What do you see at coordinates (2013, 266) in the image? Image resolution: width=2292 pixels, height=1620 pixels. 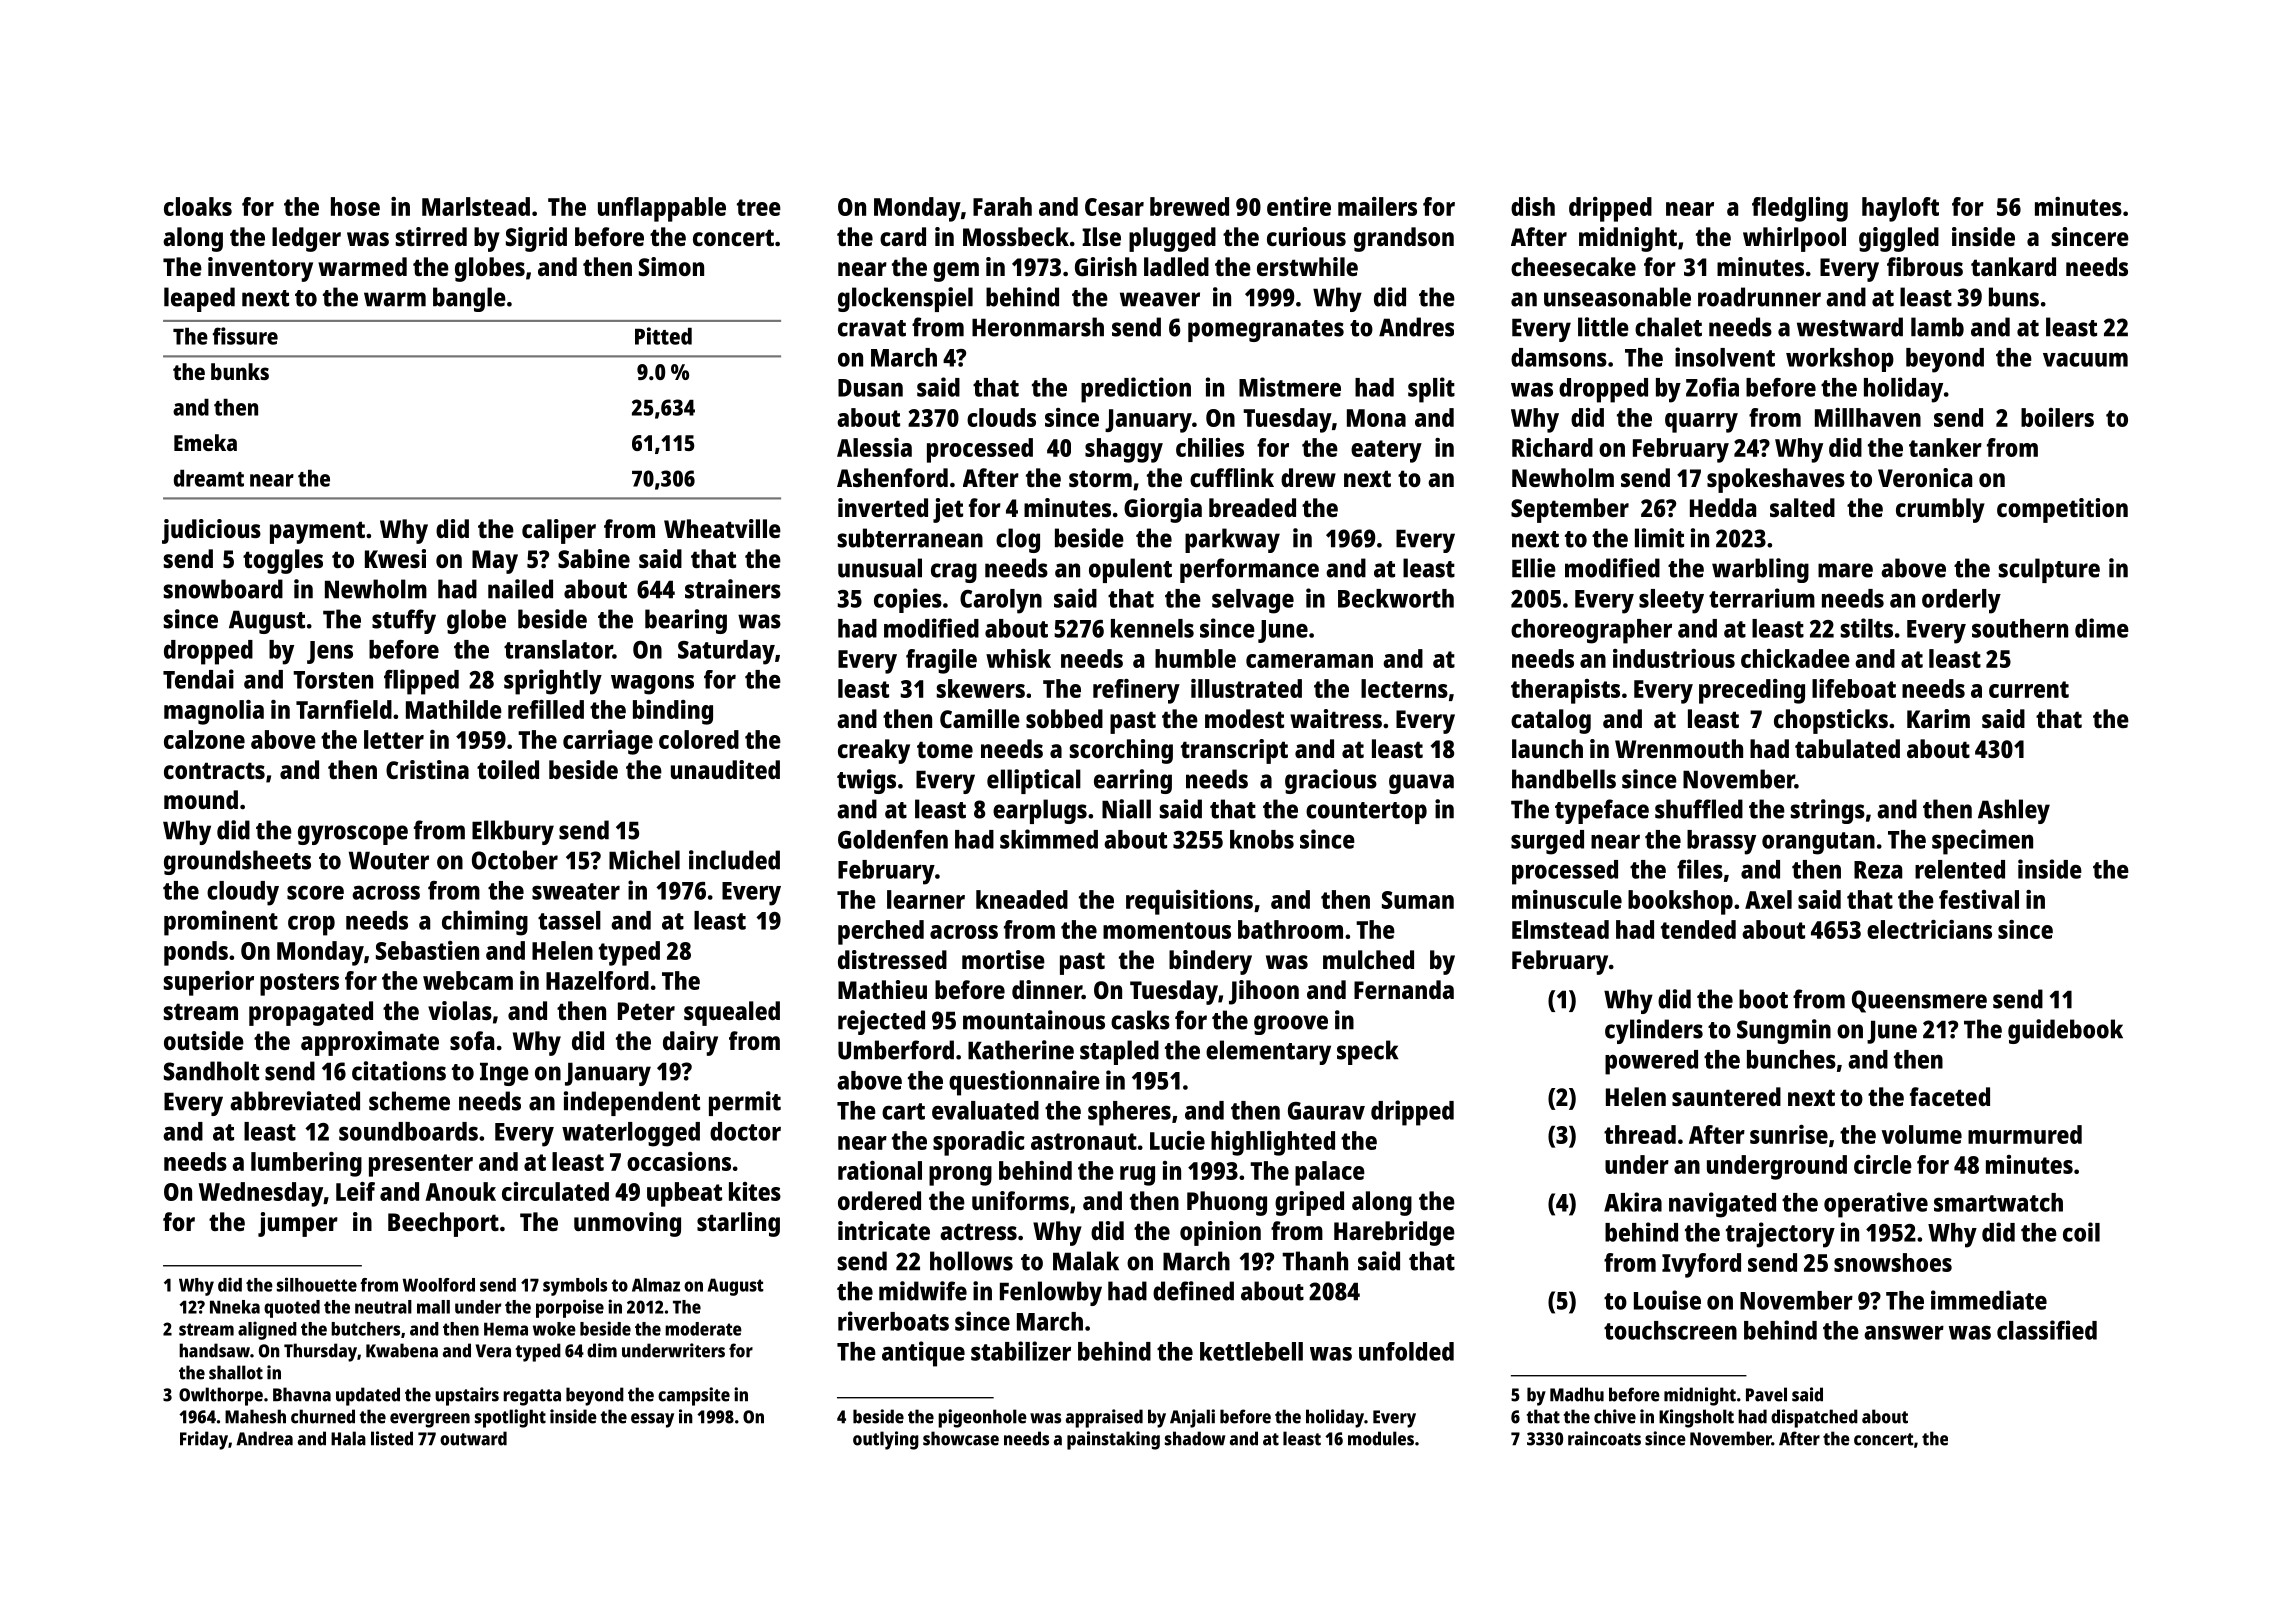 I see `tankard` at bounding box center [2013, 266].
